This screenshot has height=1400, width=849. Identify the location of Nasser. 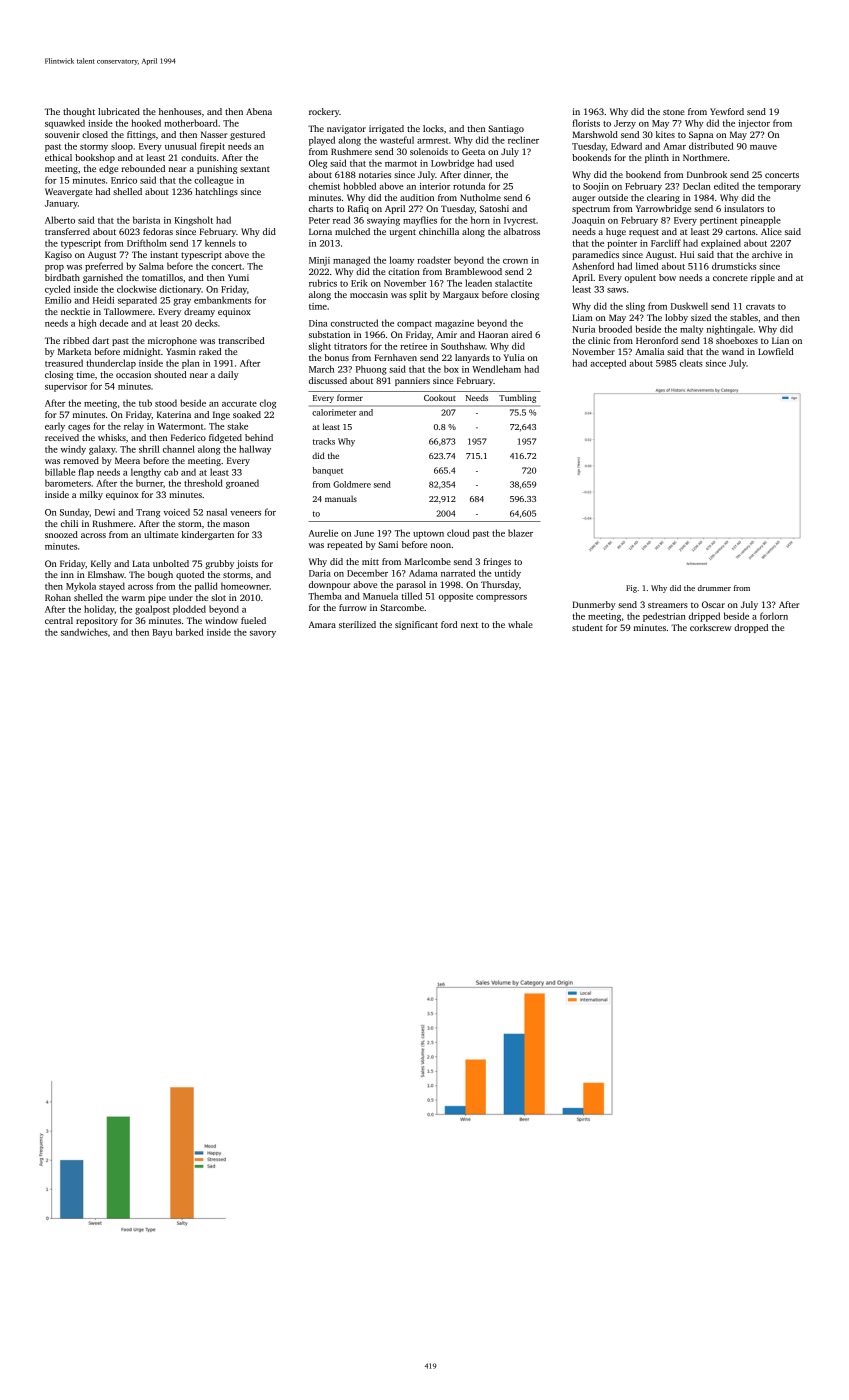
(214, 134).
